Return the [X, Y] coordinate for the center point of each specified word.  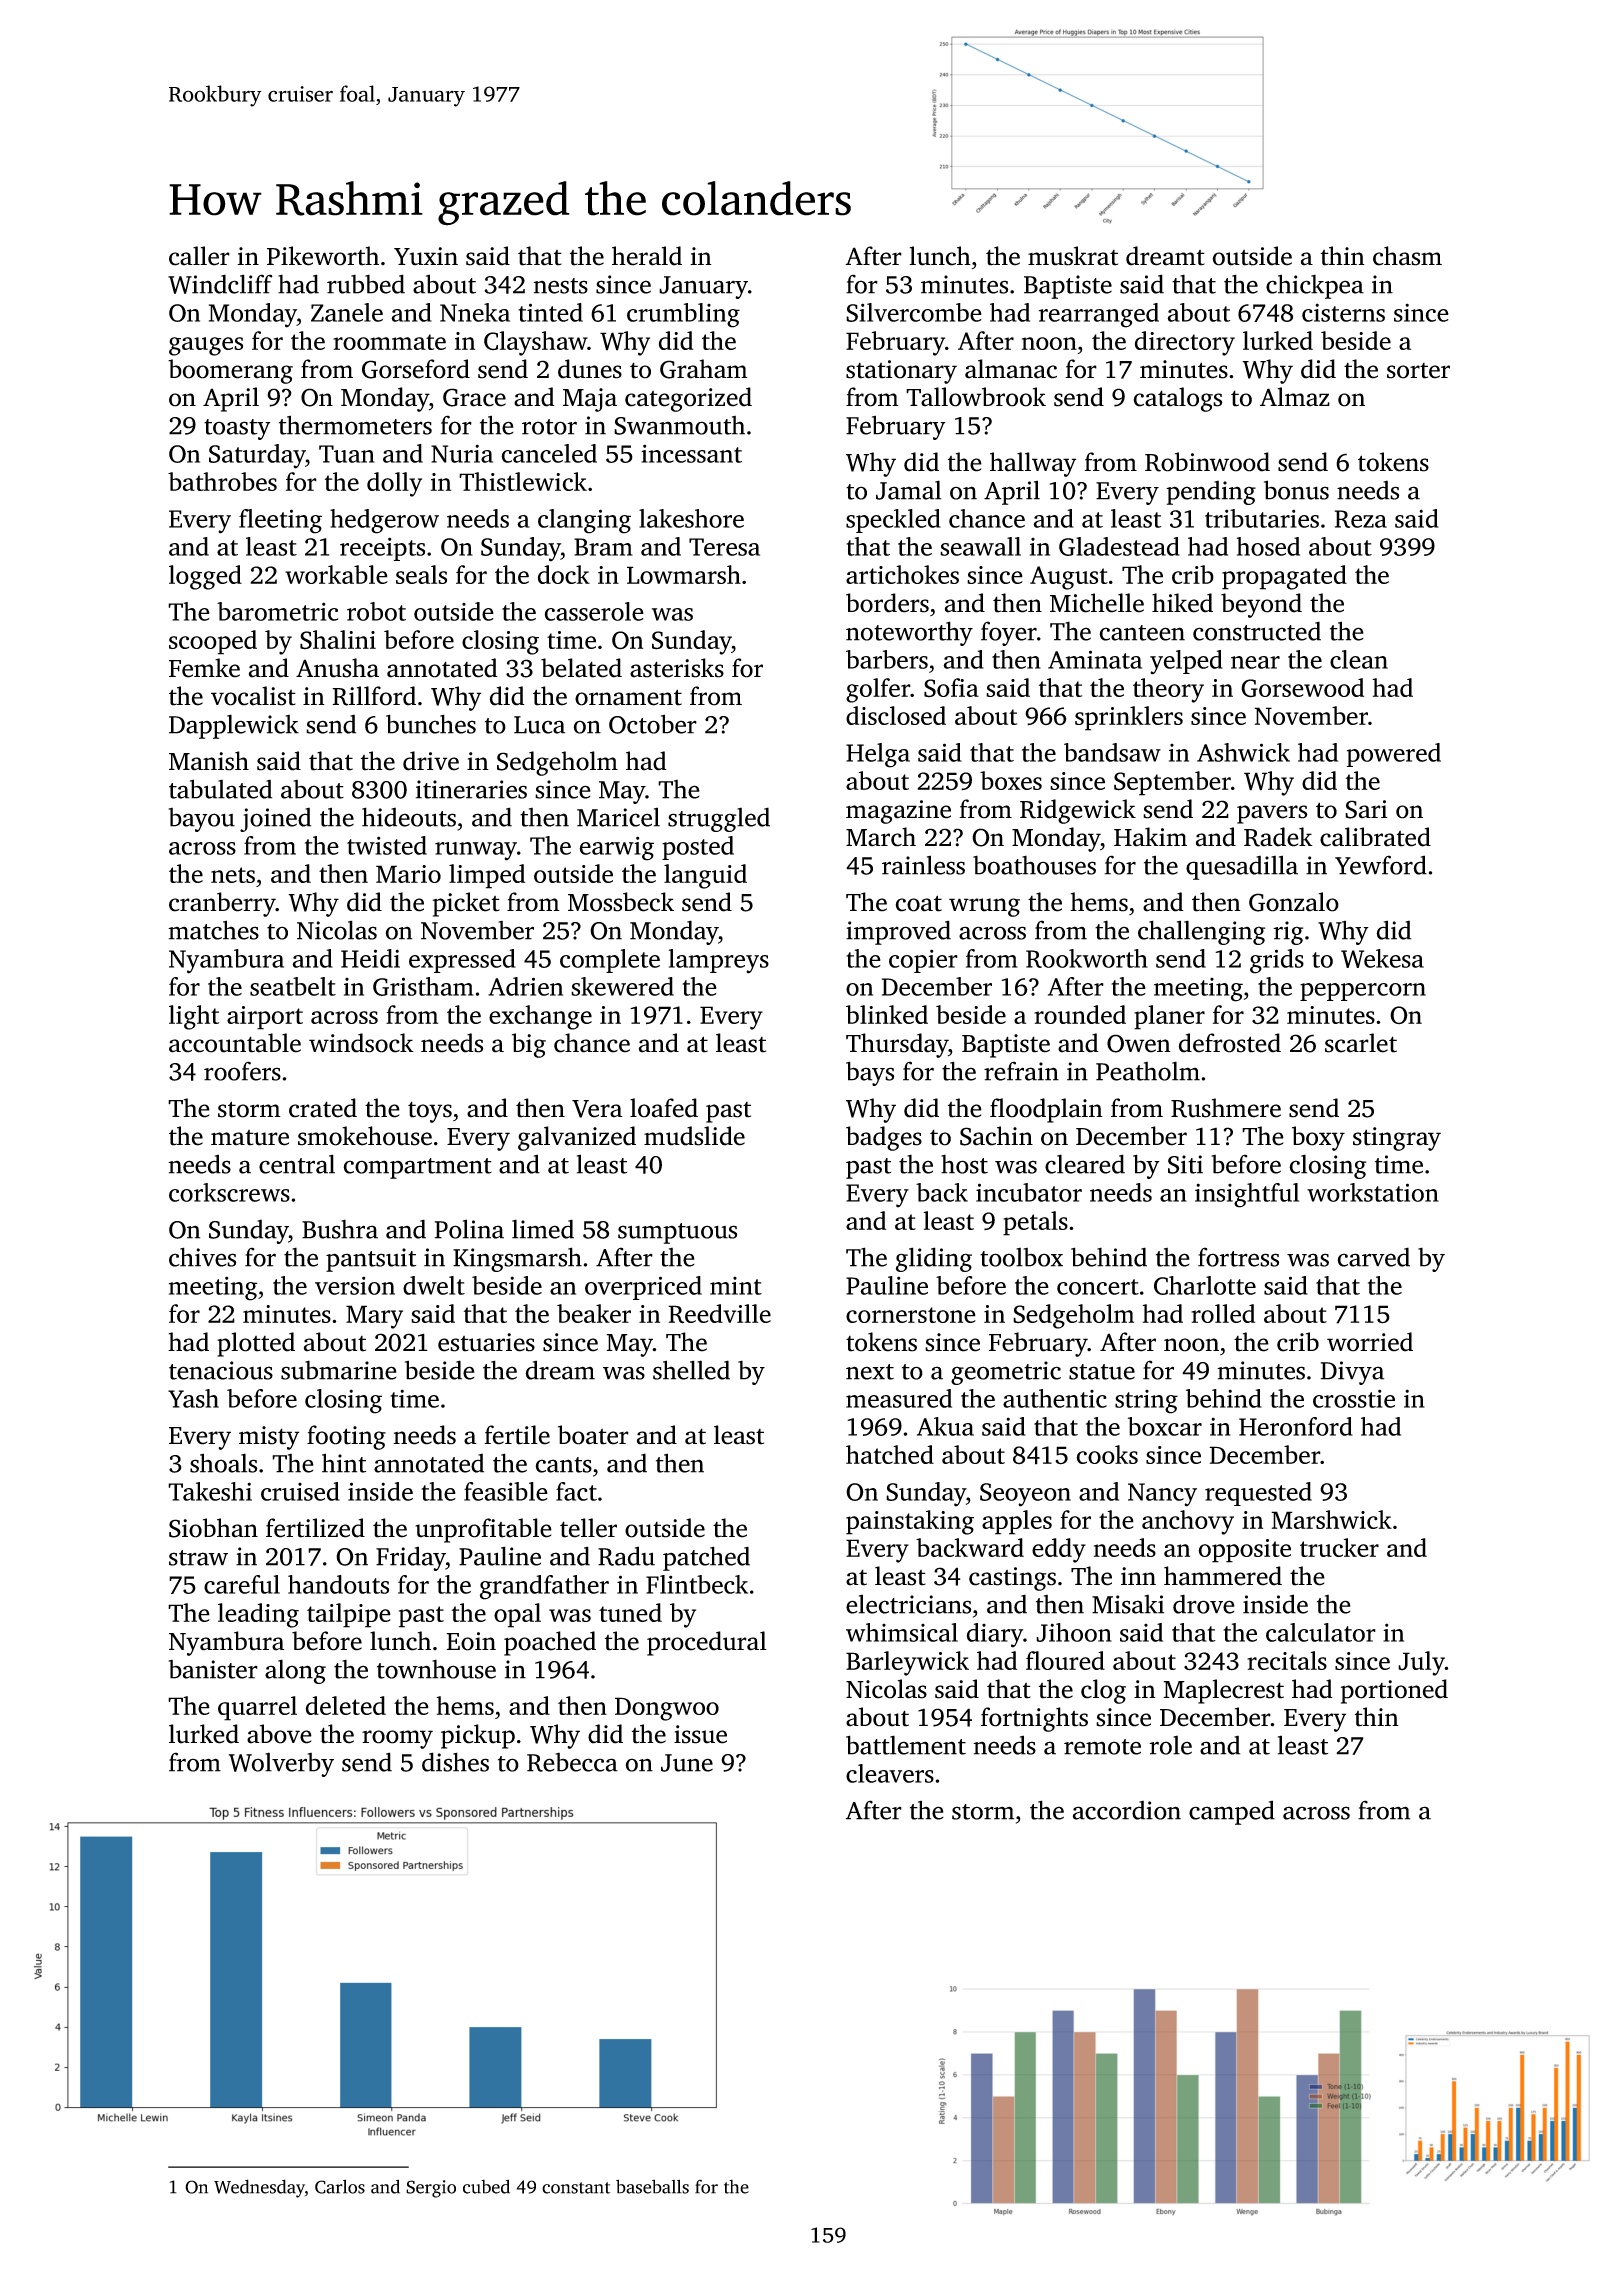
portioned [1394, 1691]
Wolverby [281, 1764]
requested [1258, 1494]
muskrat [1073, 256]
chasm [1407, 256]
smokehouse [365, 1136]
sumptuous [677, 1233]
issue [700, 1734]
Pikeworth [323, 256]
